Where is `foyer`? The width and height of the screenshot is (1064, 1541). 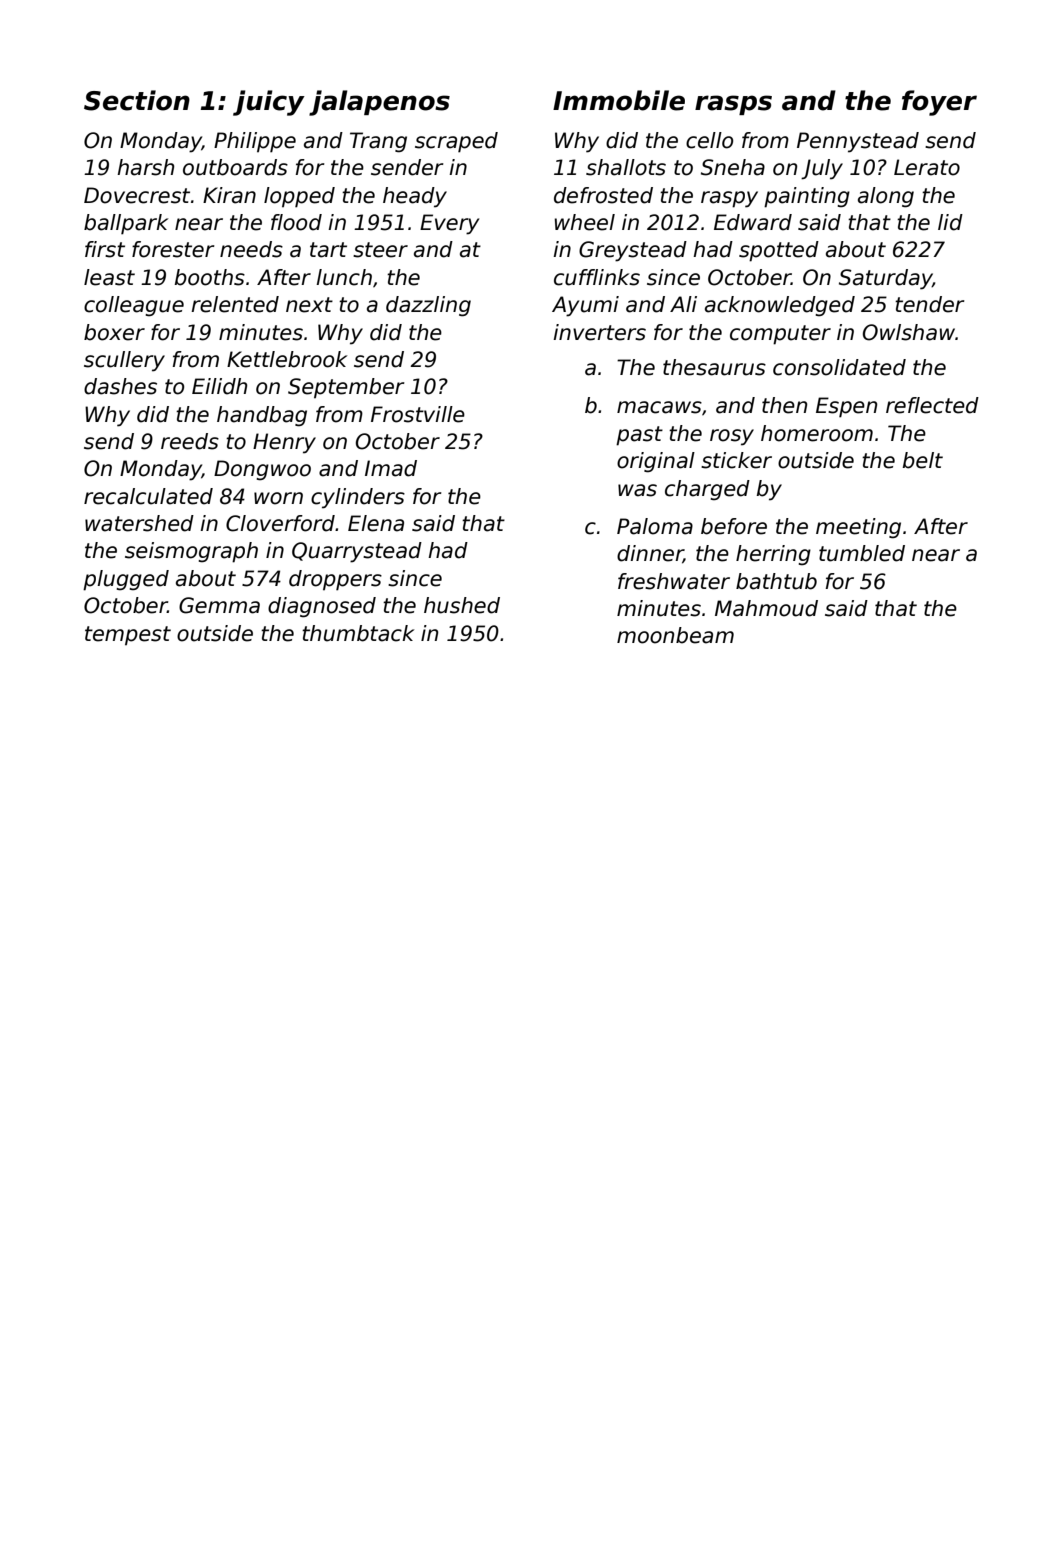 foyer is located at coordinates (939, 103).
